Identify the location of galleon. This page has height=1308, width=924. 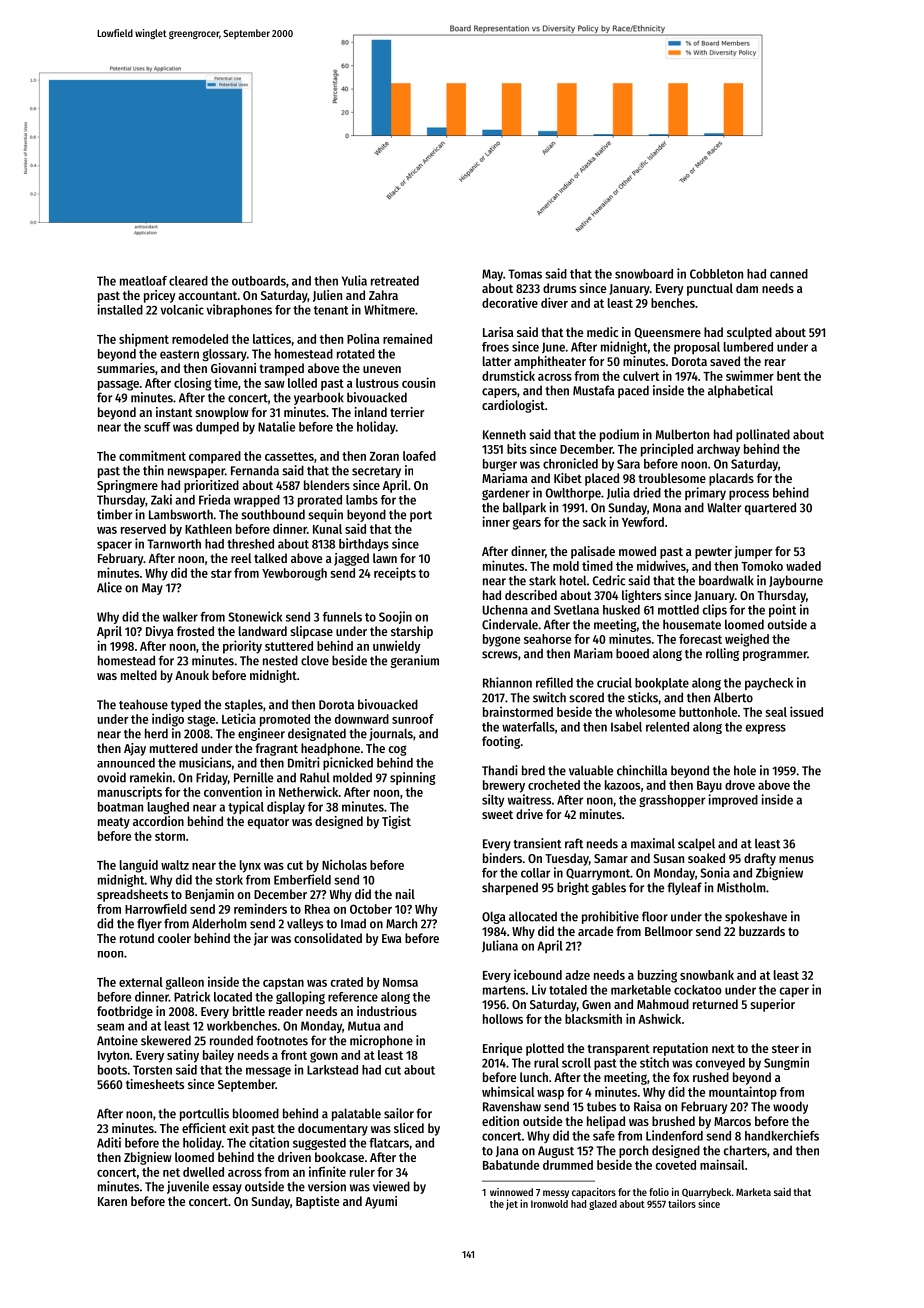
(185, 983).
